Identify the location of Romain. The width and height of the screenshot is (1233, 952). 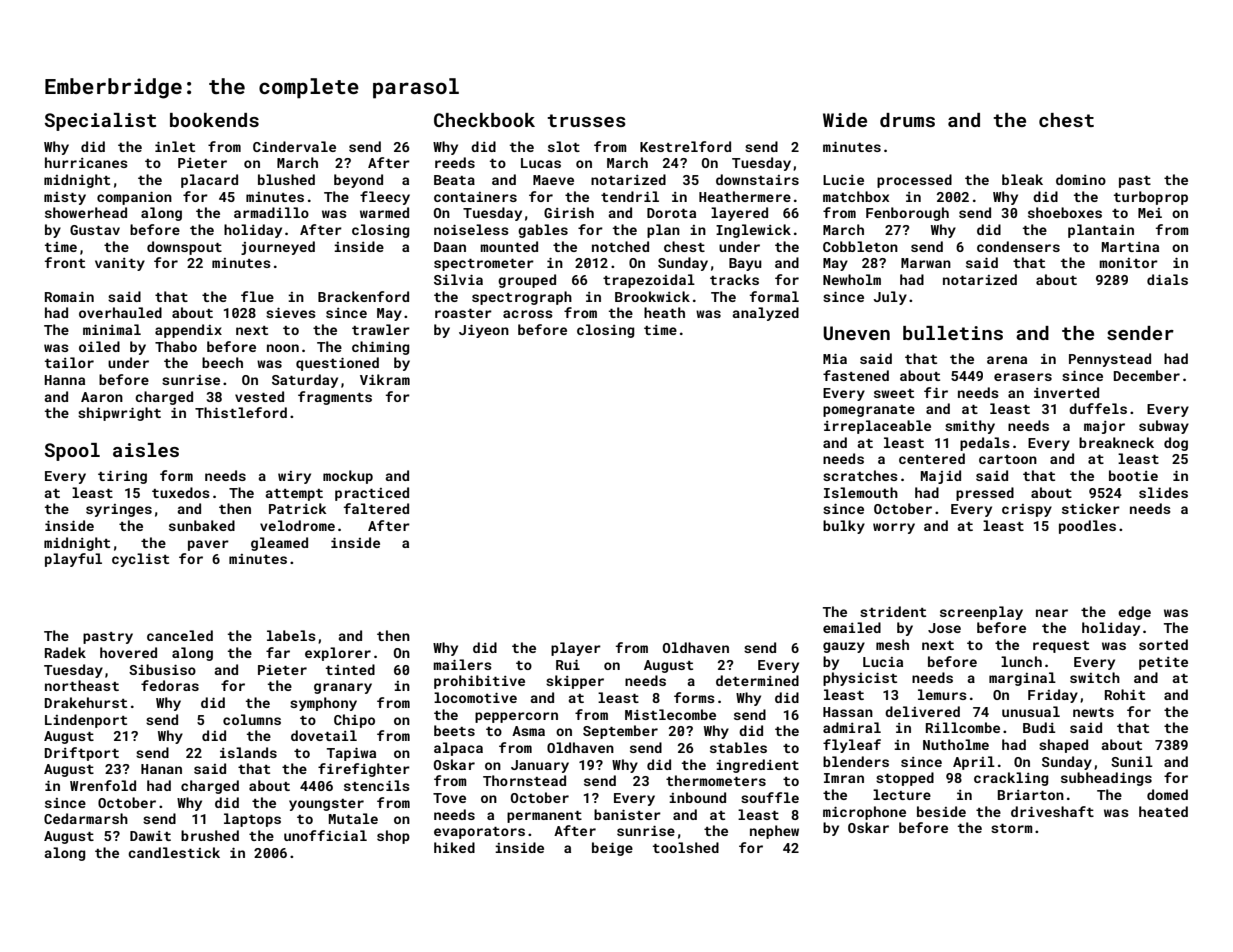
(69, 297).
